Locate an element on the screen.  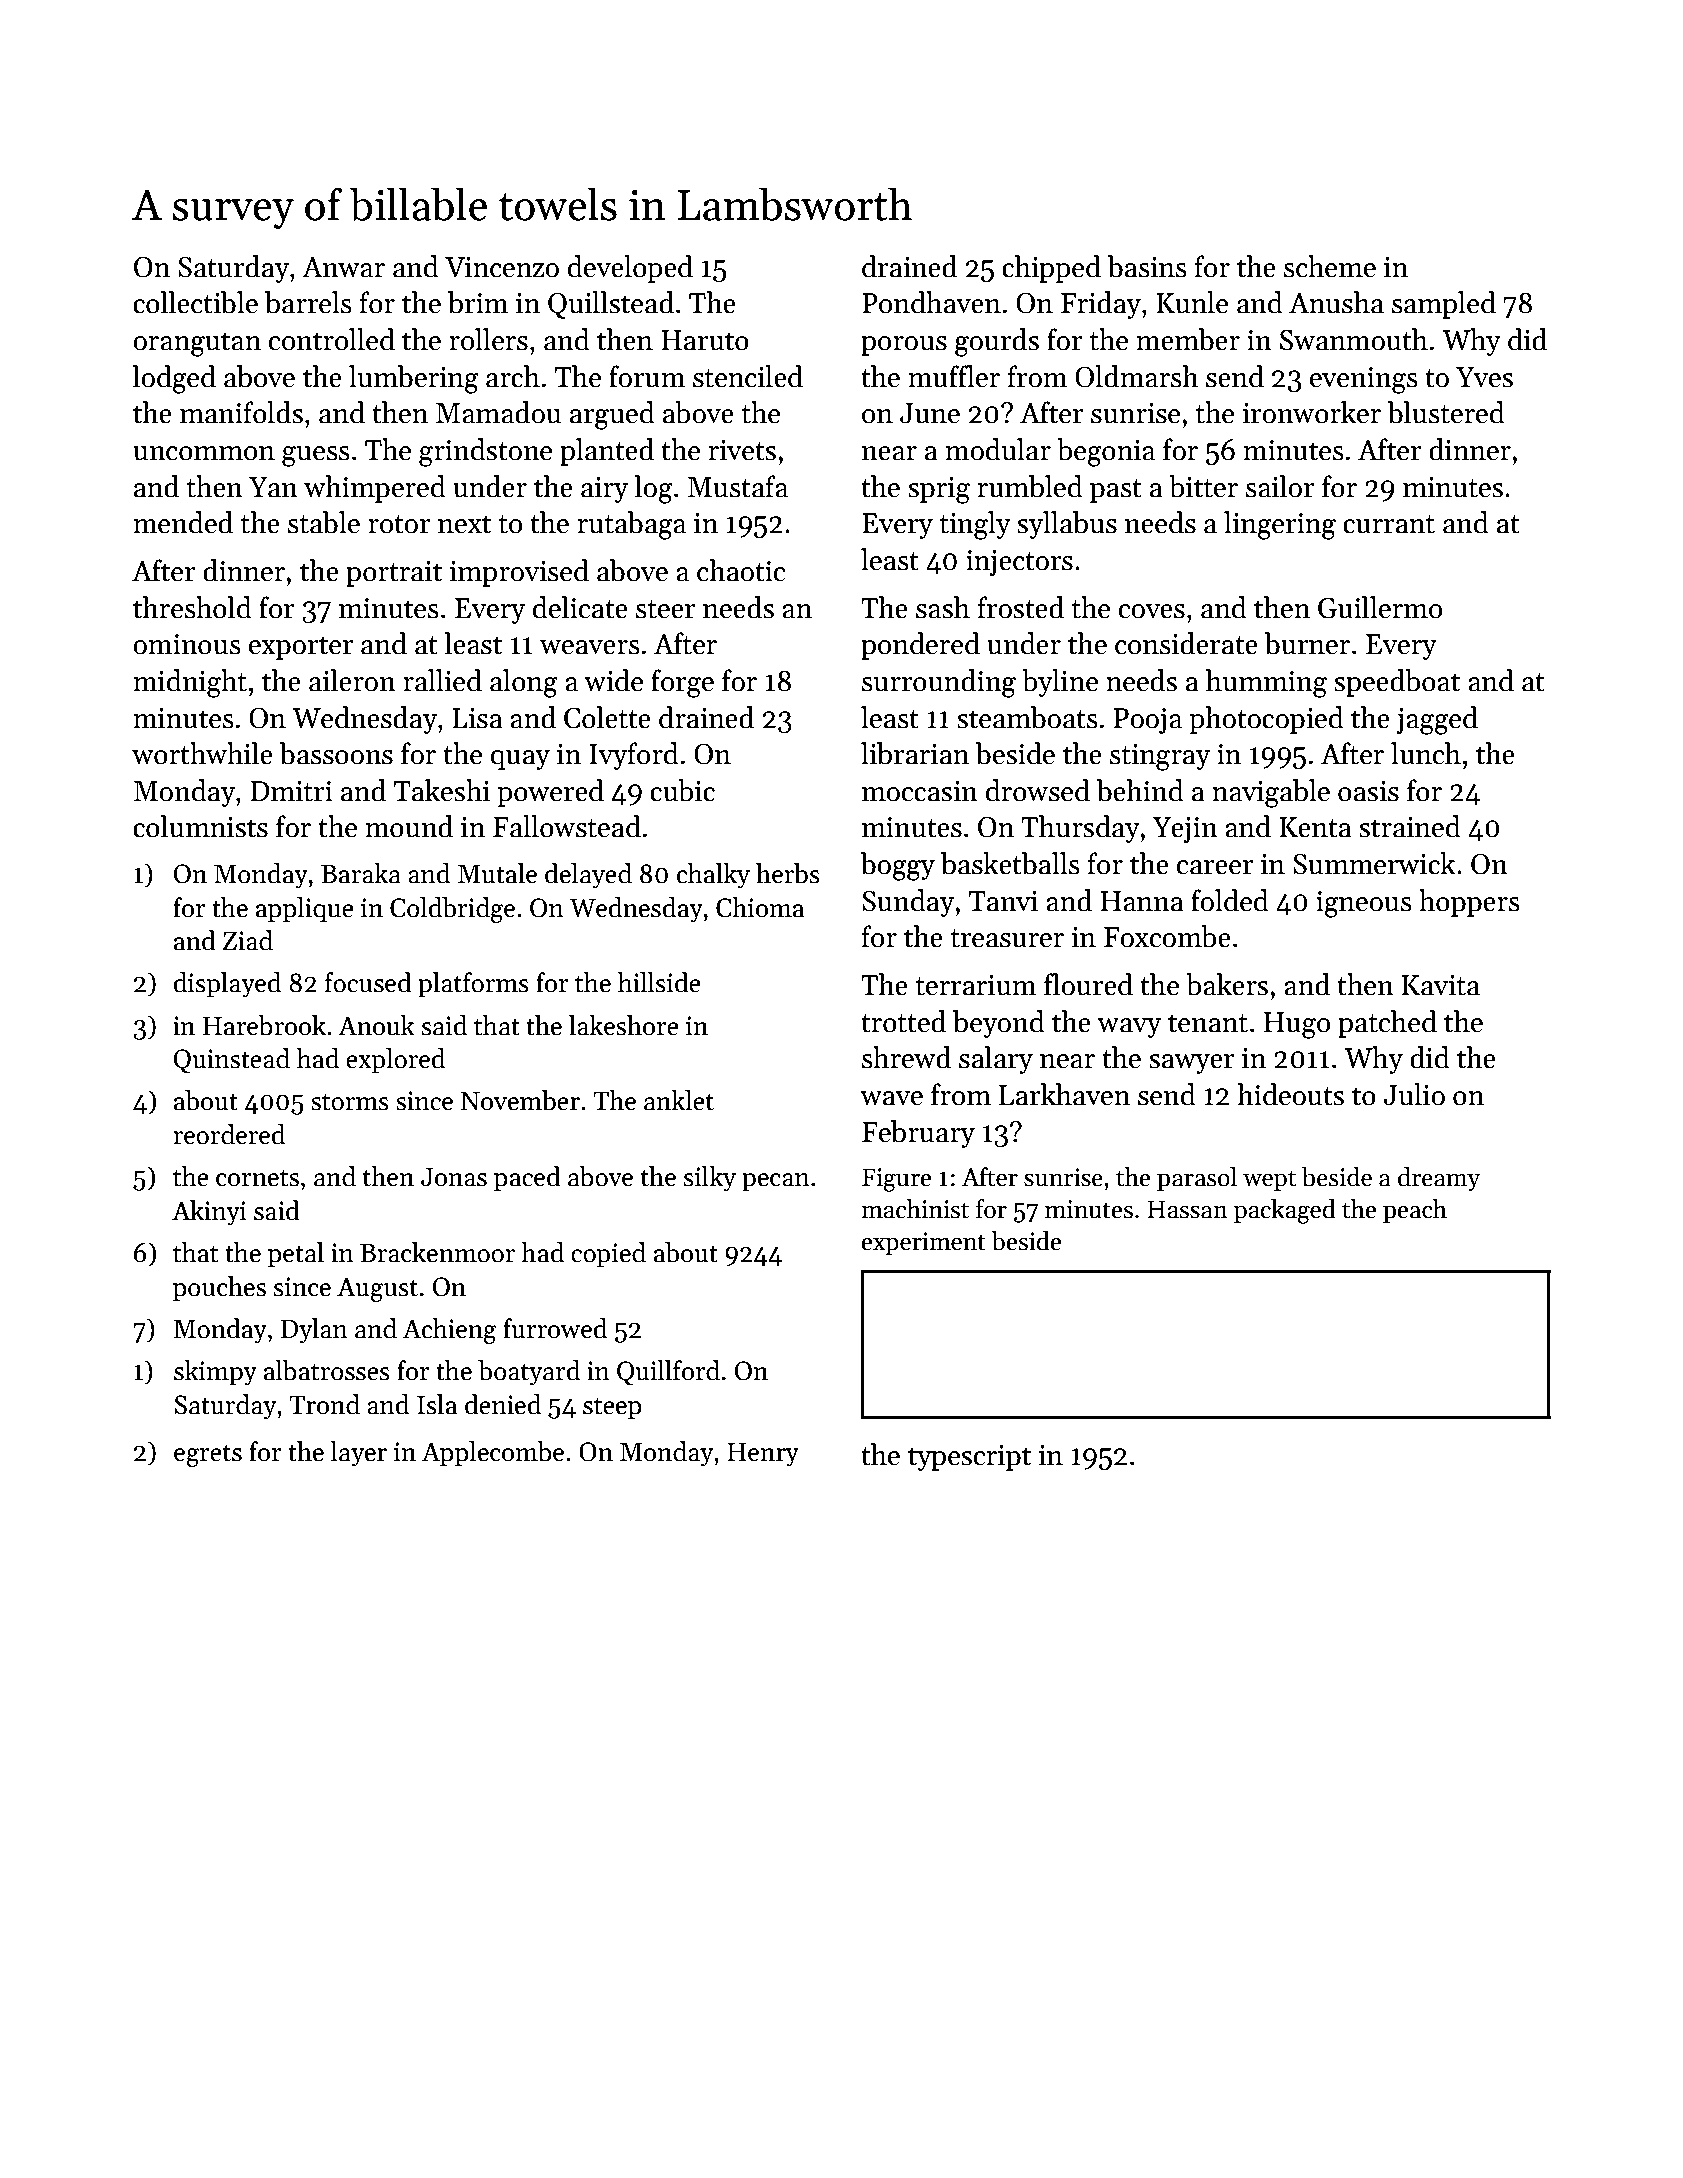
experiment is located at coordinates (923, 1243).
